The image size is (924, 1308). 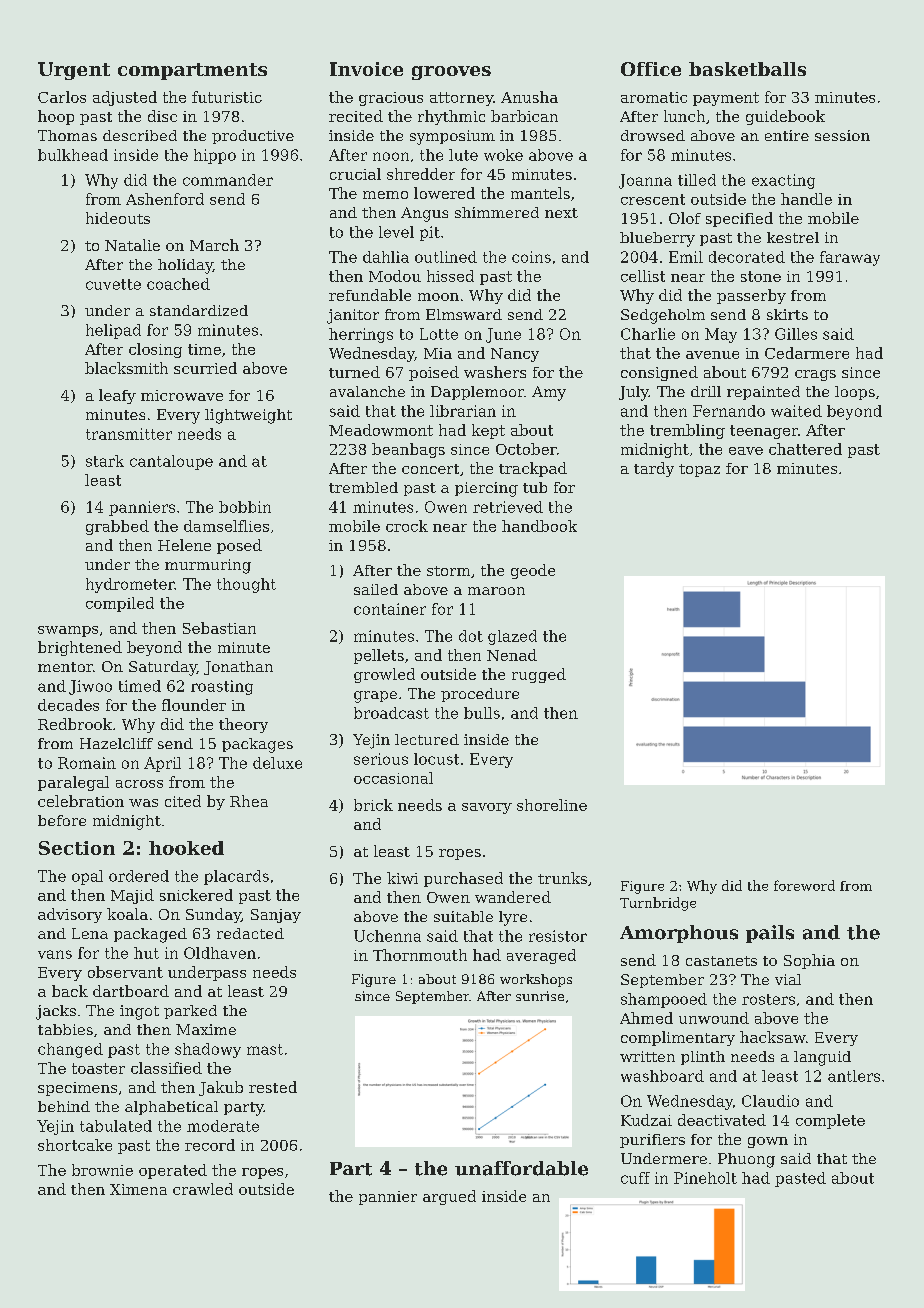 I want to click on Turnbridge, so click(x=658, y=904).
